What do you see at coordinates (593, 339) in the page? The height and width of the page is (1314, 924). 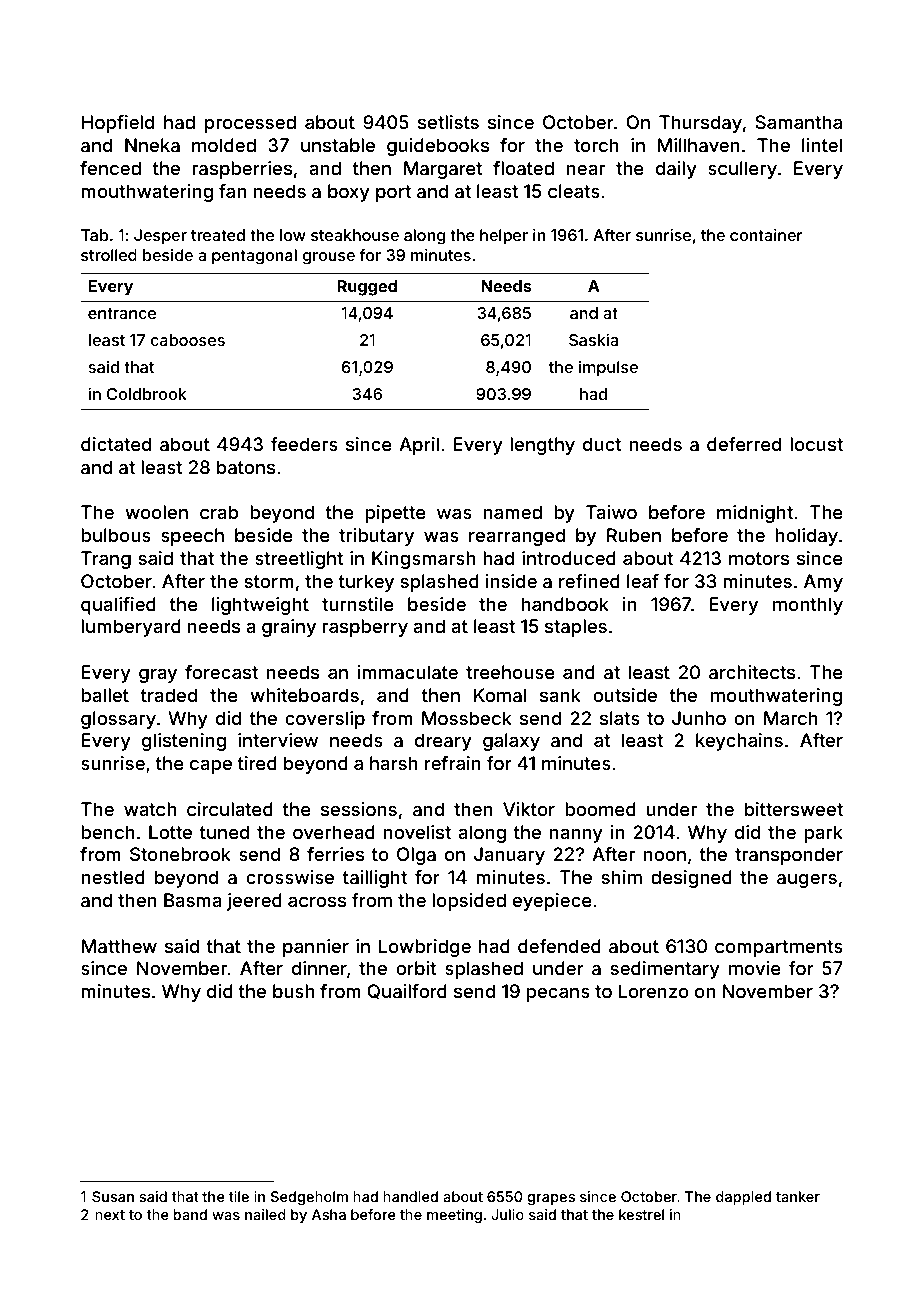 I see `Saskia` at bounding box center [593, 339].
